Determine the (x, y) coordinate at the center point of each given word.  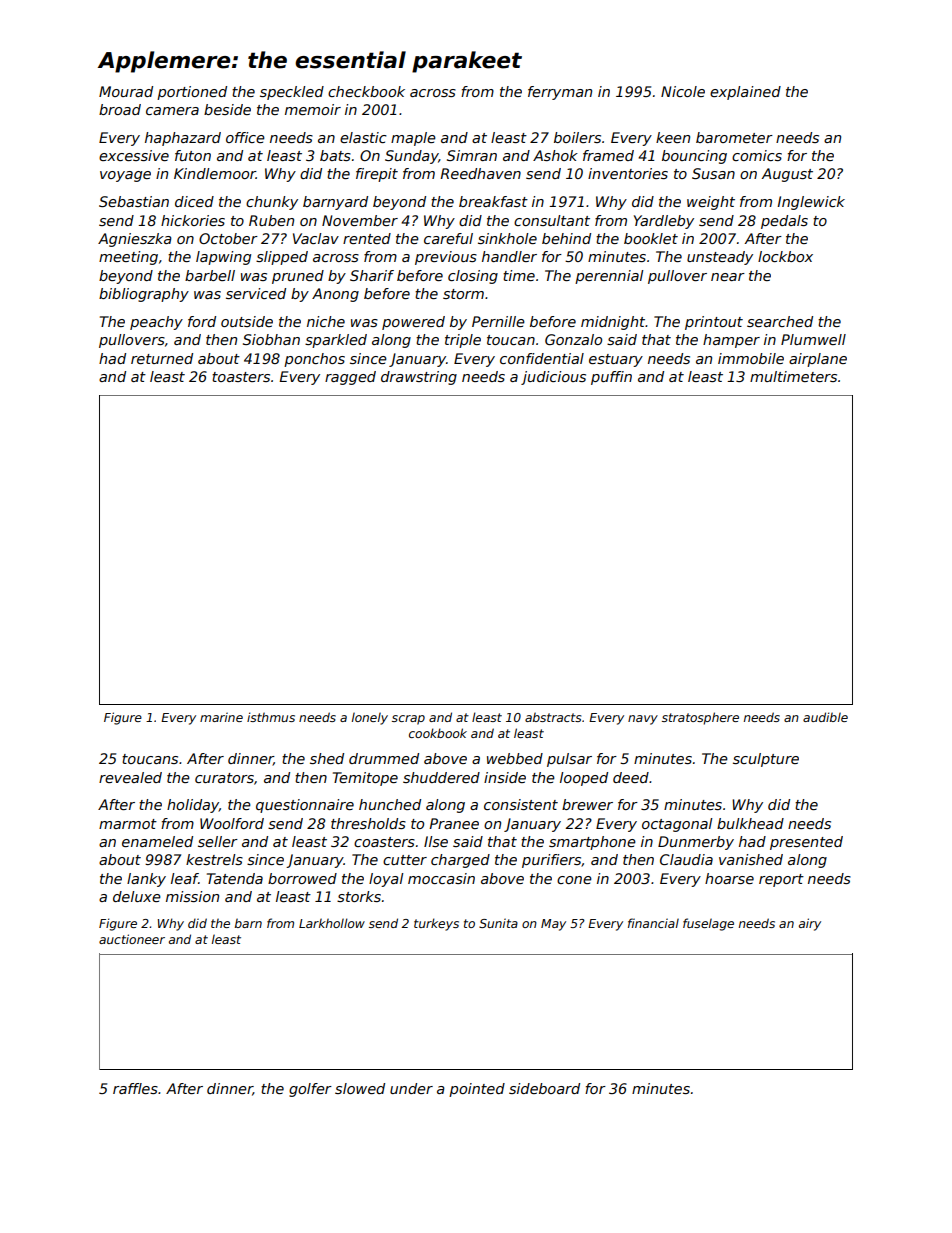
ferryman (560, 93)
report (781, 880)
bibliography (144, 295)
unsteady (720, 258)
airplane (818, 360)
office (245, 137)
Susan (713, 173)
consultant (552, 220)
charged (460, 861)
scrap (408, 720)
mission (192, 896)
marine (221, 717)
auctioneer (132, 939)
